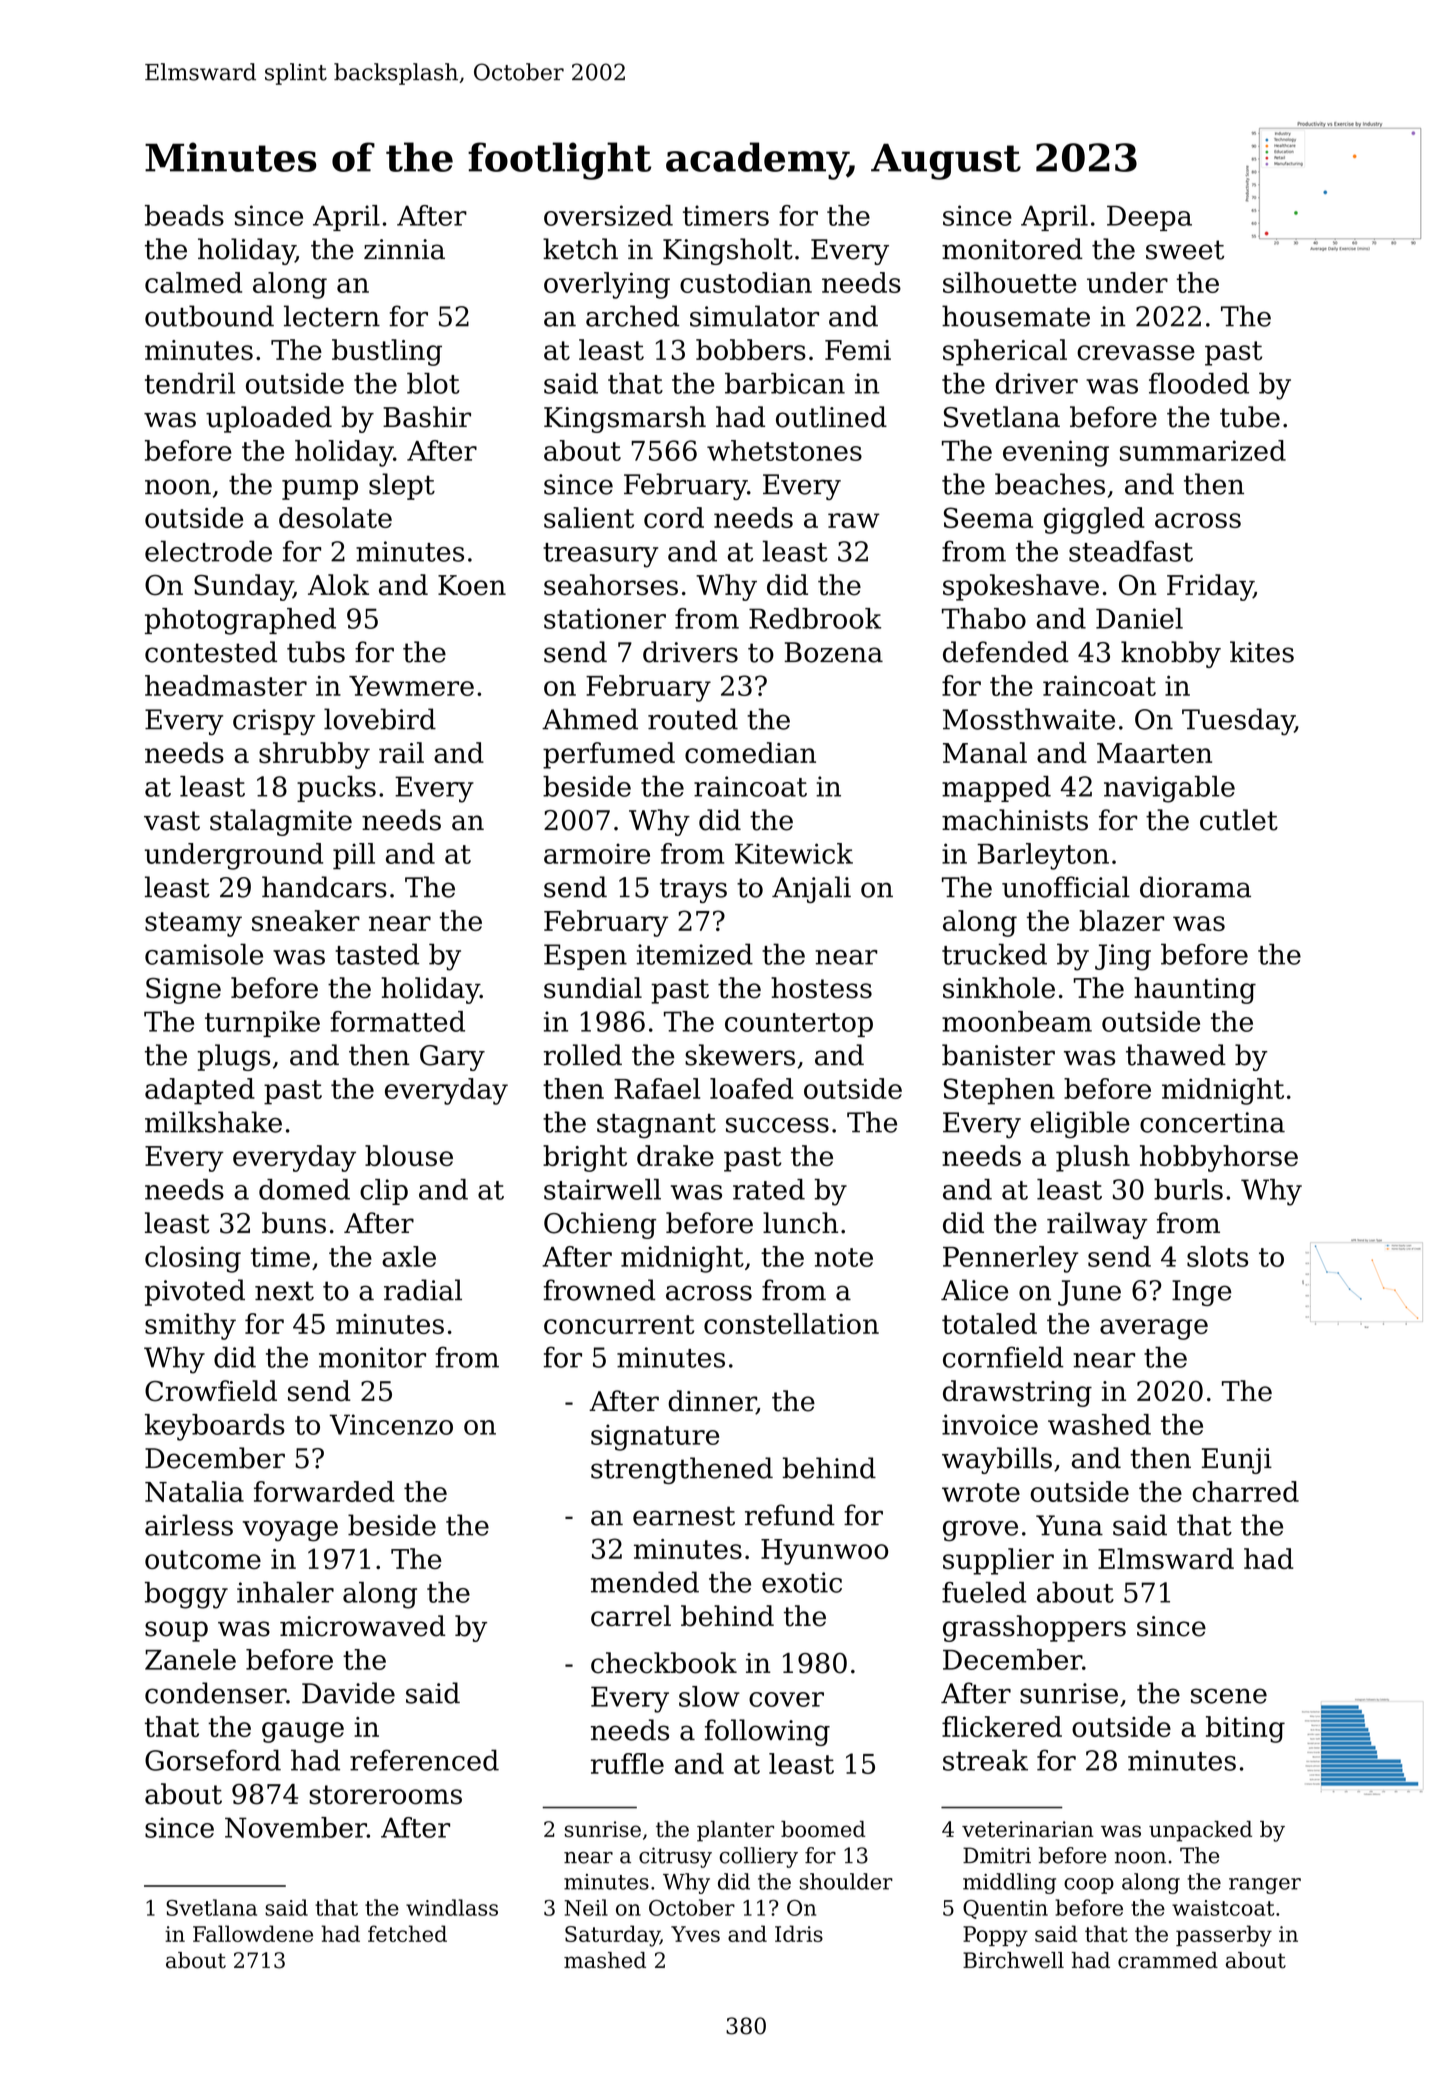 The image size is (1450, 2100). I want to click on beads, so click(184, 215).
